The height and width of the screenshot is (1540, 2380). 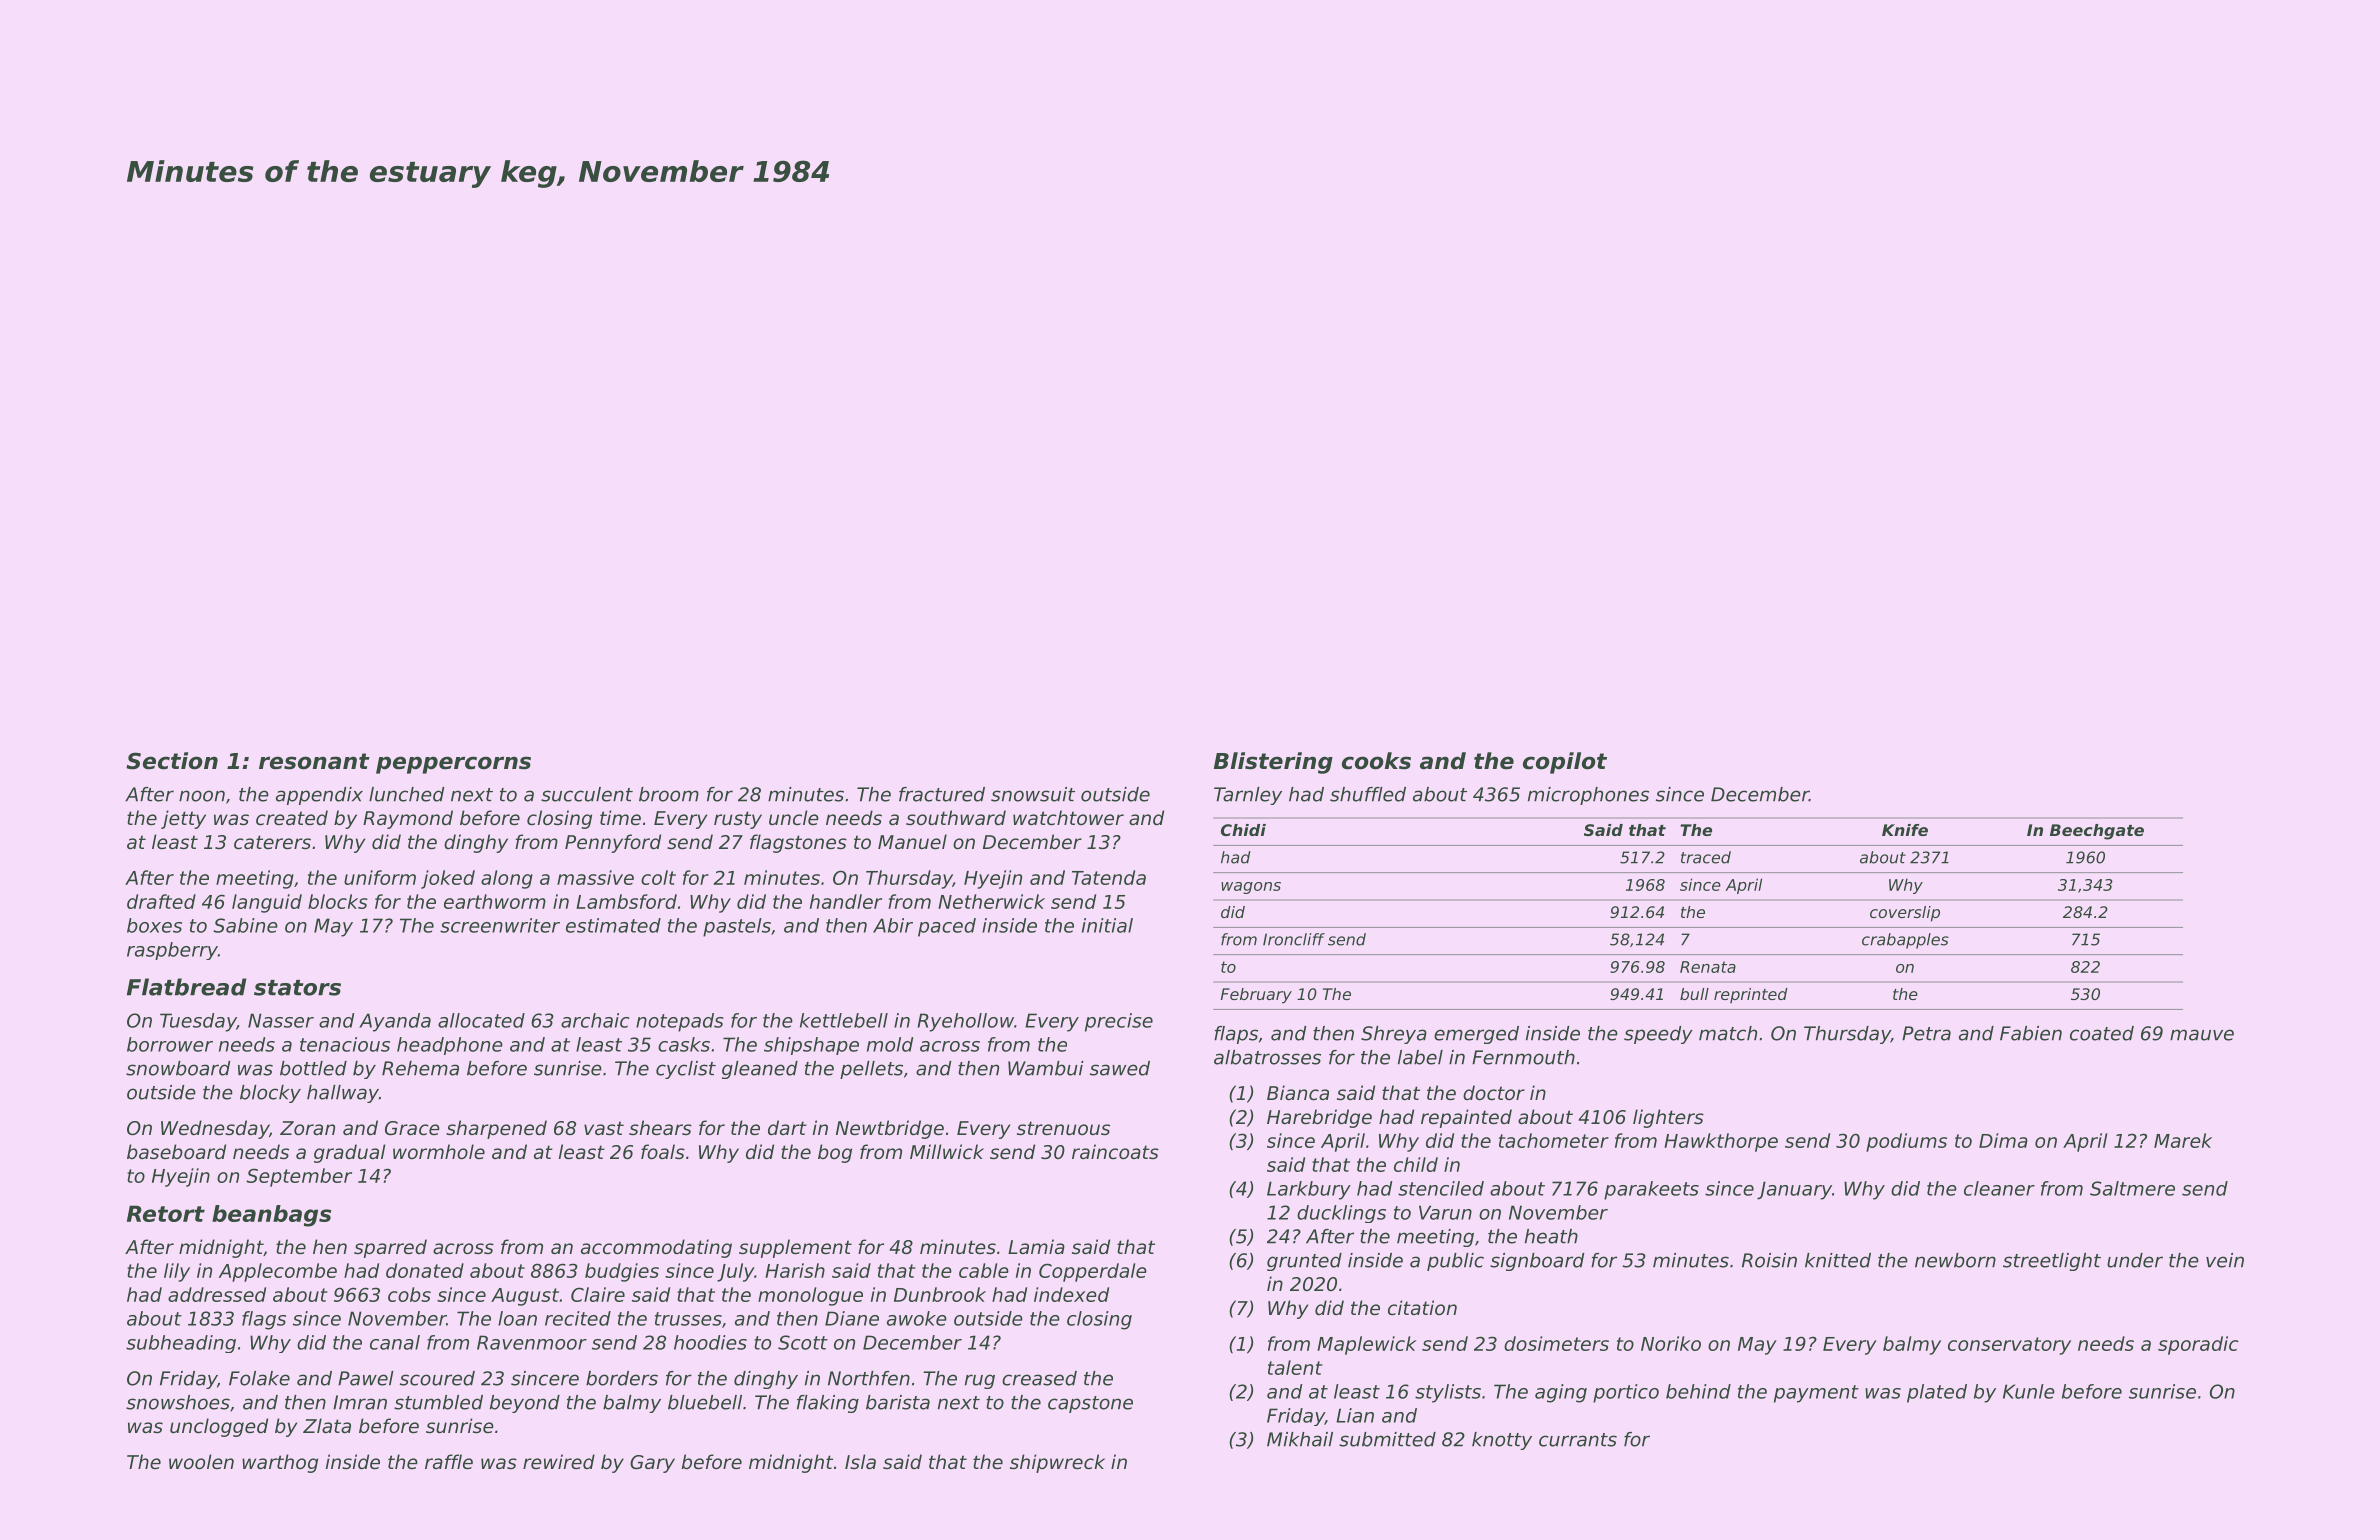 I want to click on drafted, so click(x=161, y=901).
